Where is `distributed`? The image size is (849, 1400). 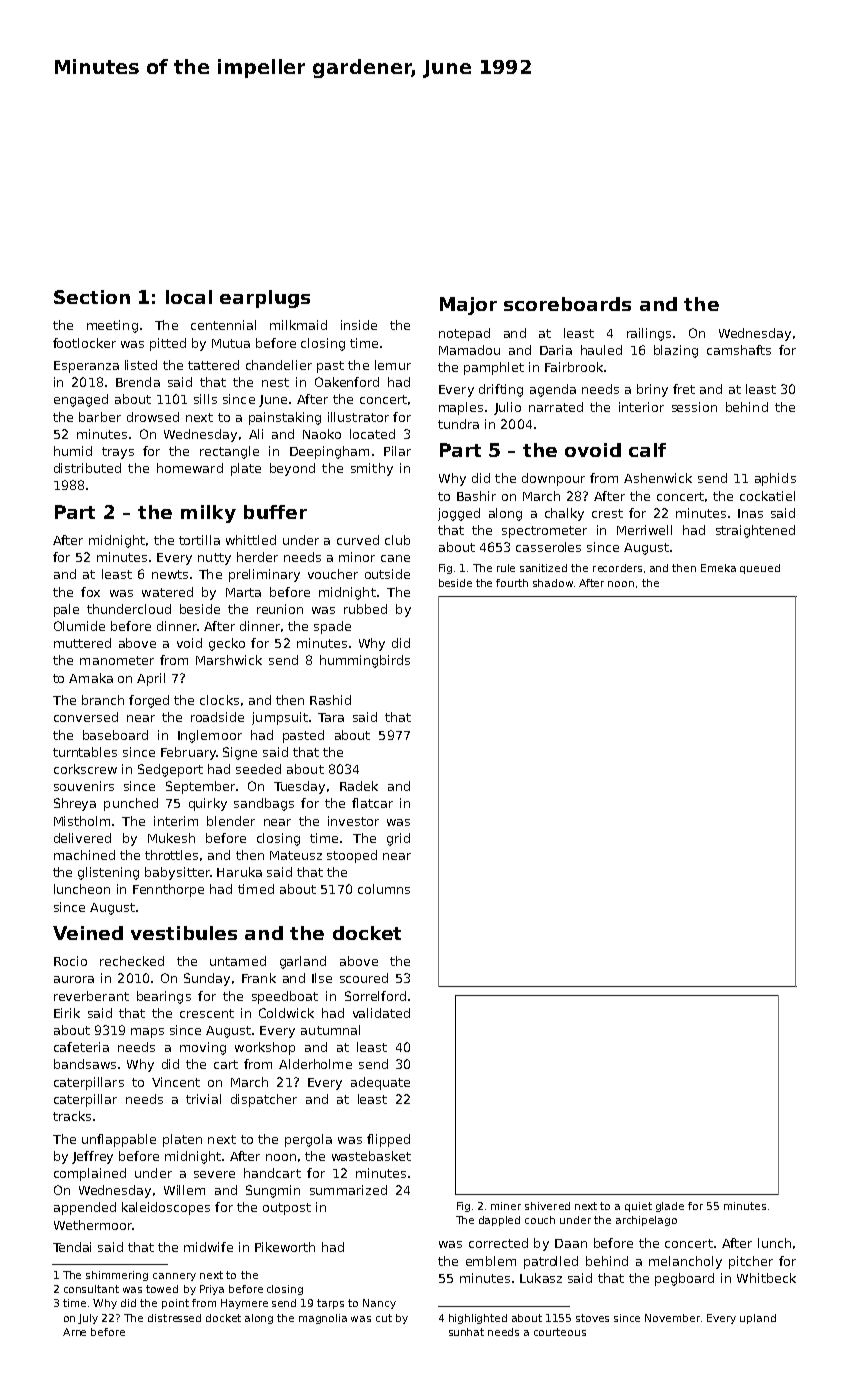
distributed is located at coordinates (87, 468).
